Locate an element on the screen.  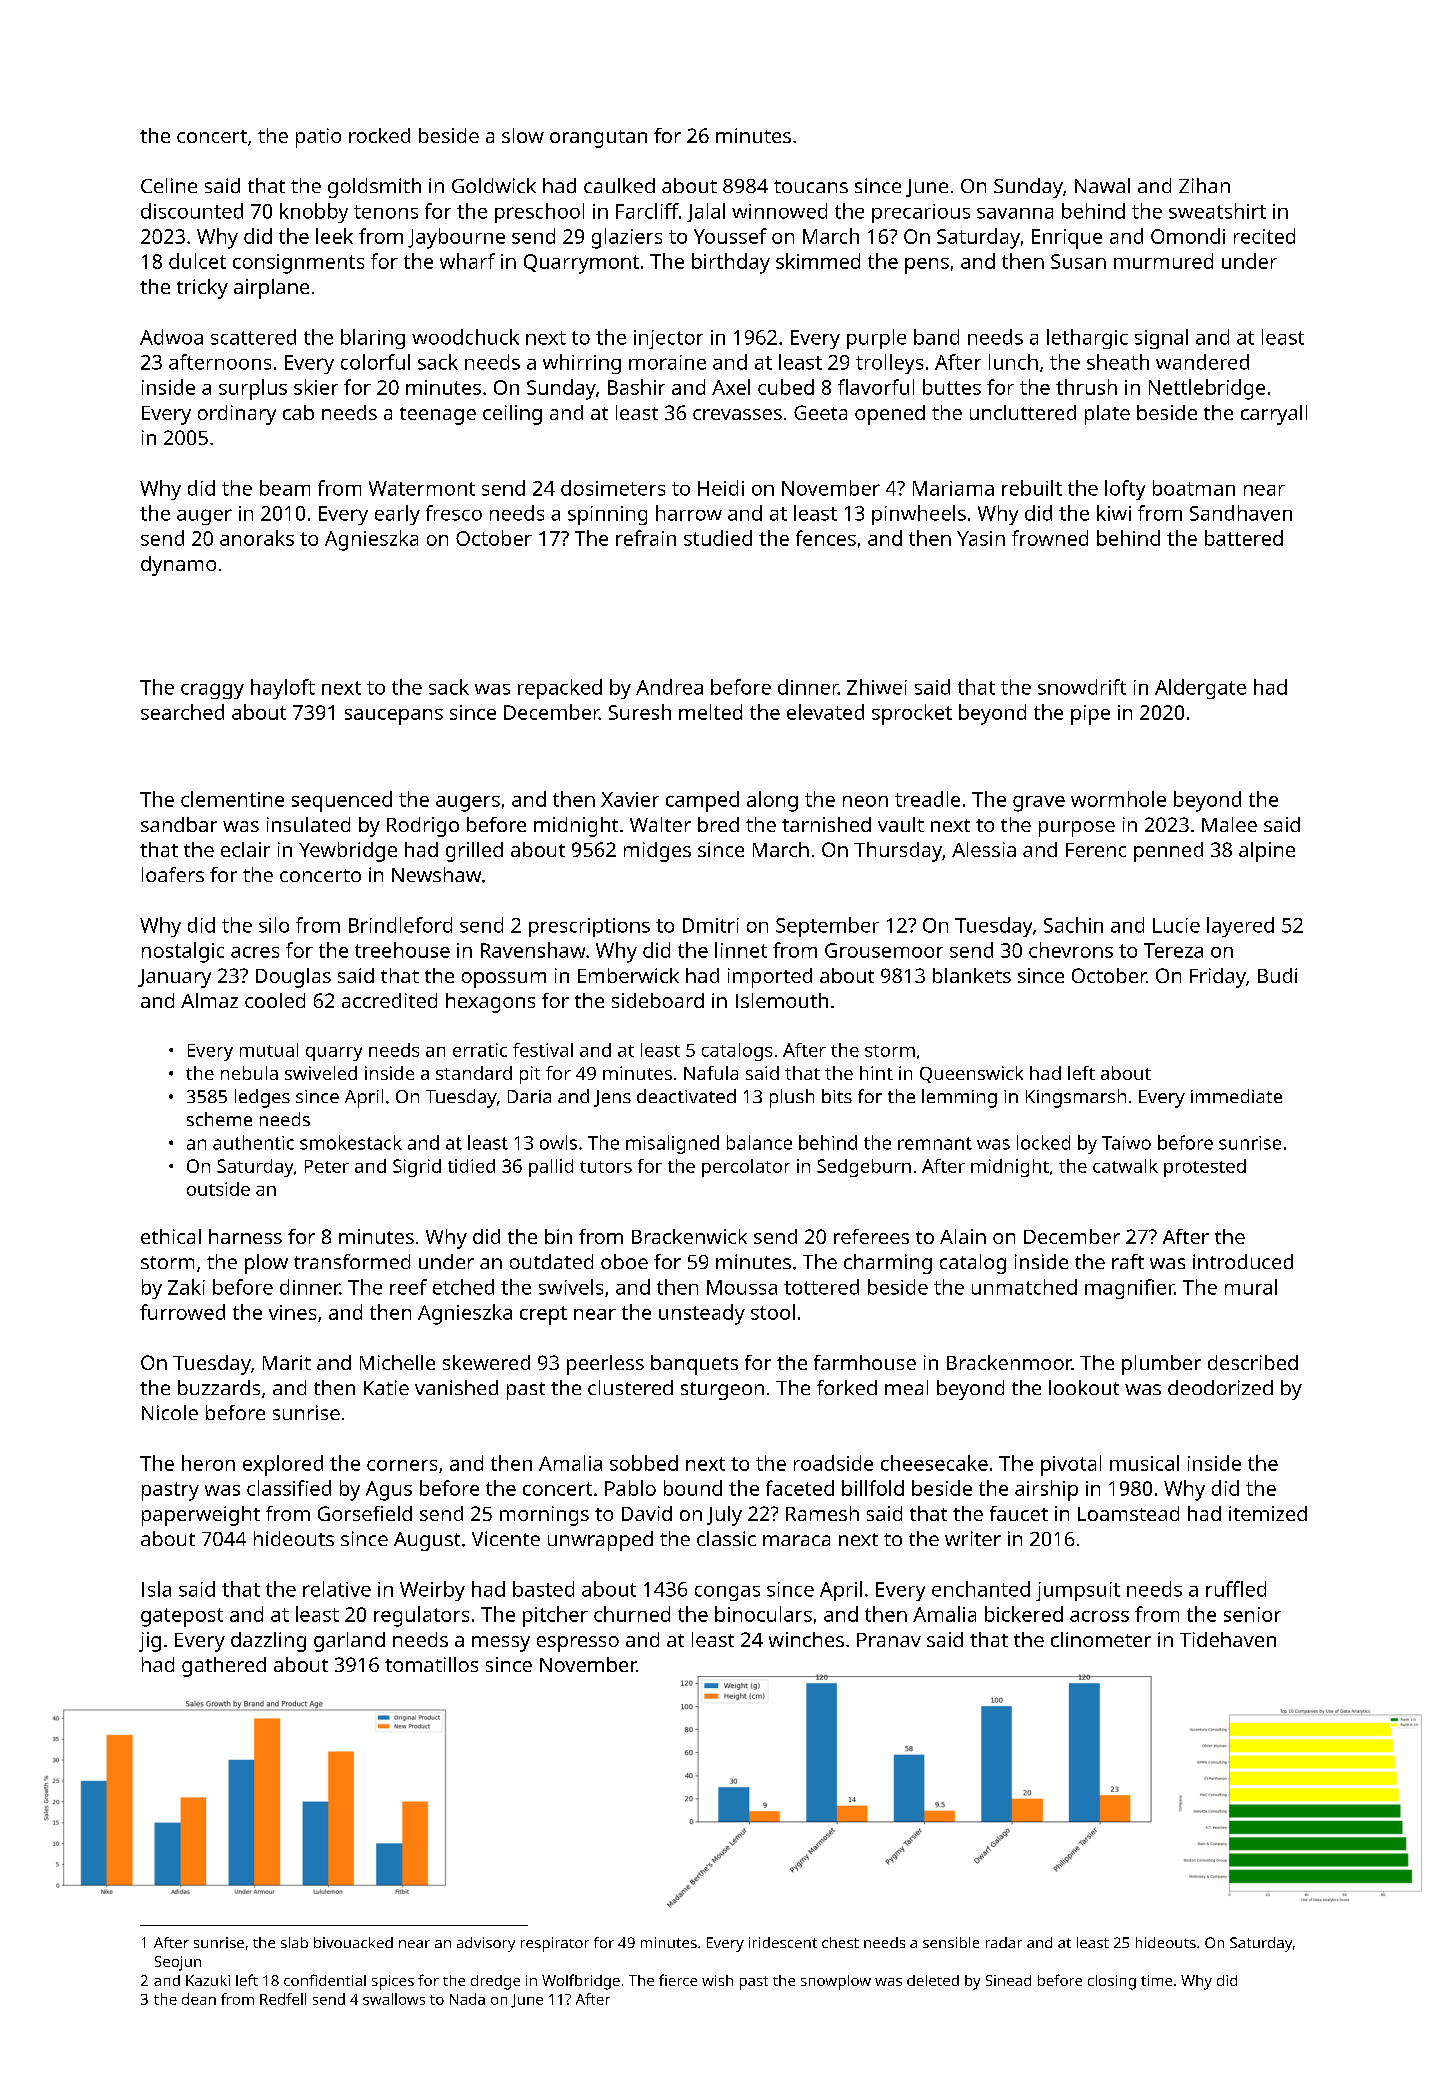
time is located at coordinates (1156, 1980).
